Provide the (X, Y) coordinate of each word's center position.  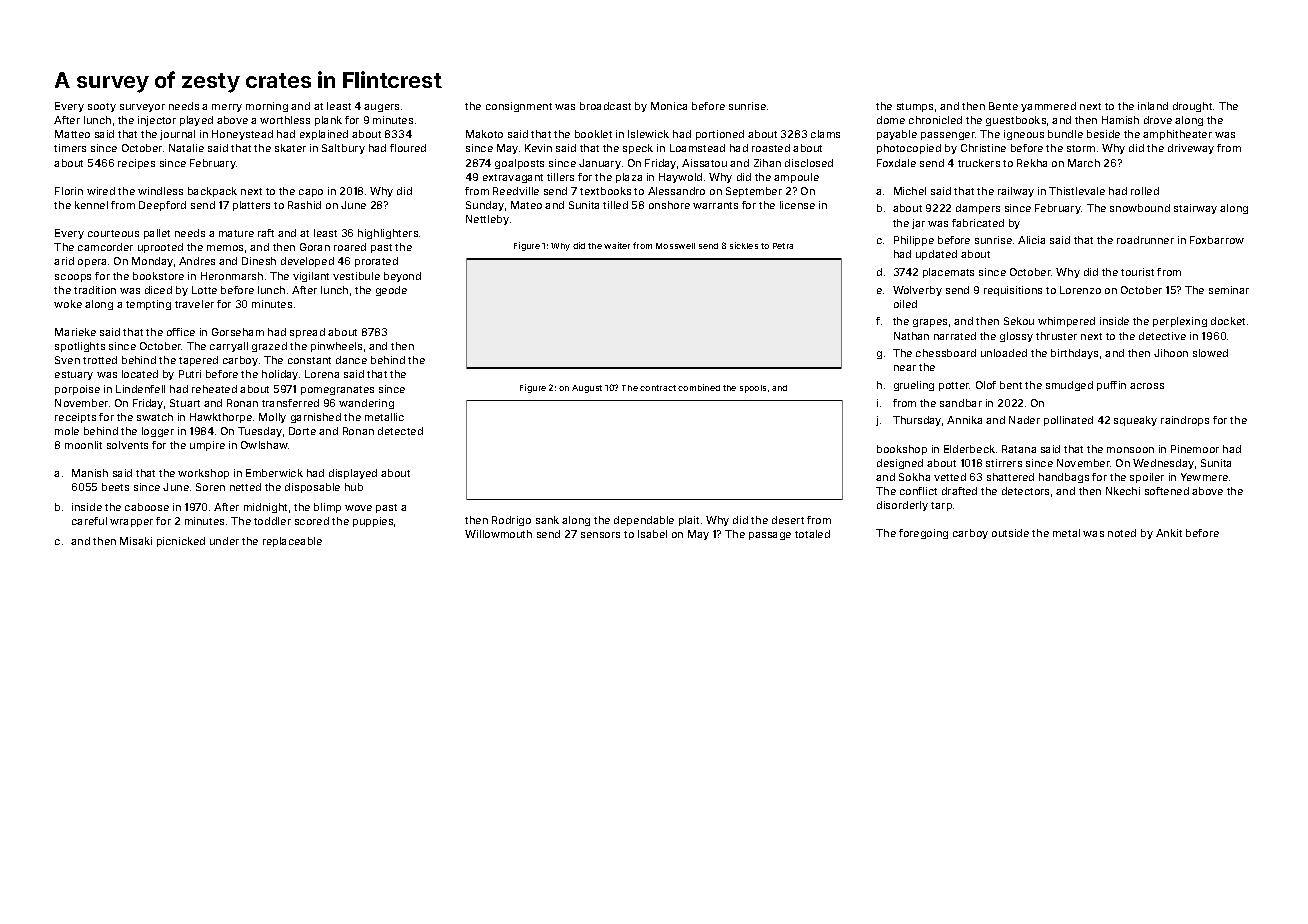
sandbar (961, 403)
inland (1153, 106)
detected (400, 431)
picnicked (181, 542)
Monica (669, 106)
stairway (1195, 209)
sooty (102, 107)
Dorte (302, 431)
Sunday (485, 206)
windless (160, 191)
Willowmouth (498, 534)
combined (699, 387)
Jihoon (1171, 353)
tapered (198, 361)
